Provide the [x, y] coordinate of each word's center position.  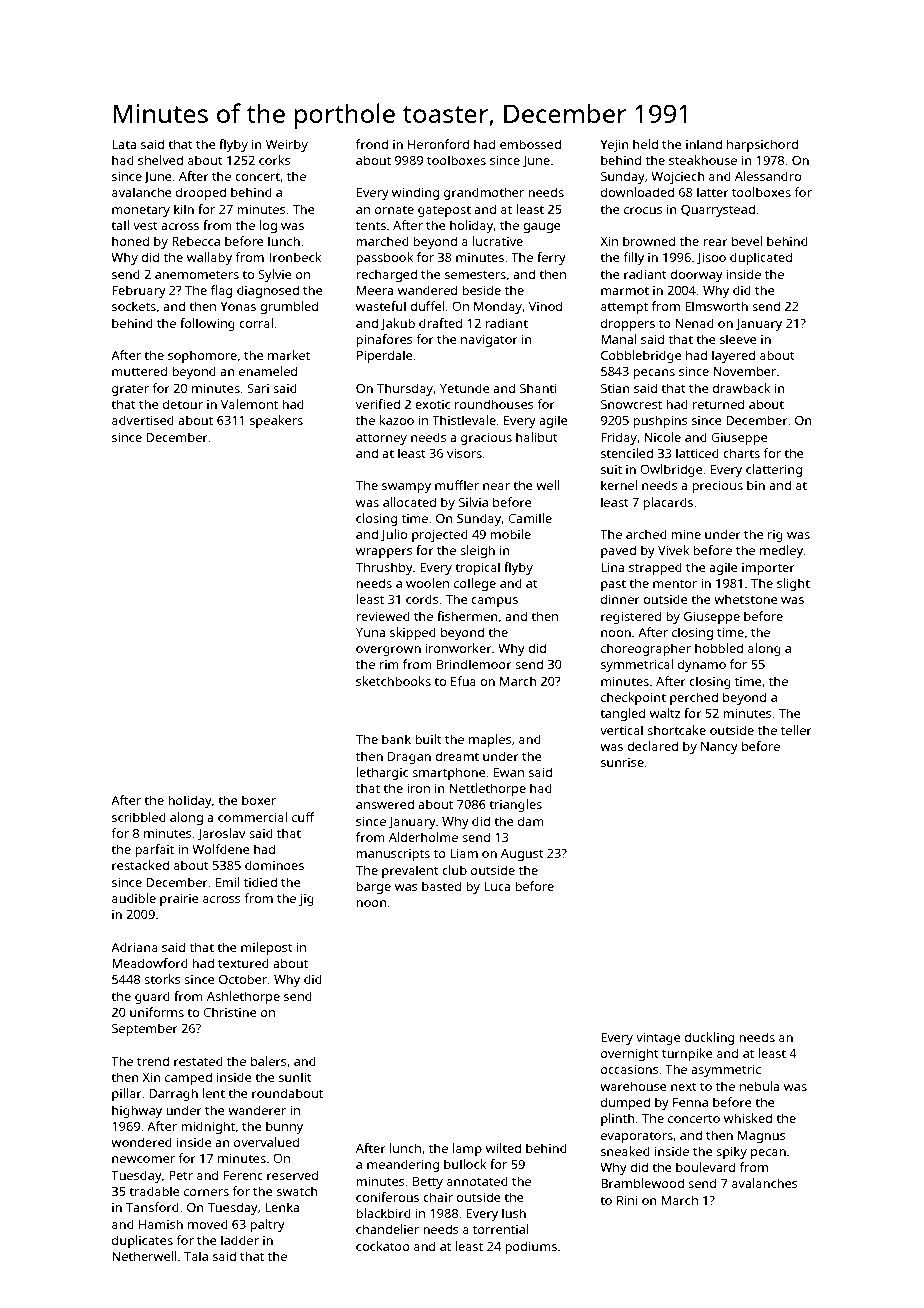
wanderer [257, 1110]
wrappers [384, 553]
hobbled [719, 648]
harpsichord [762, 145]
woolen [427, 583]
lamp [467, 1149]
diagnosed [268, 291]
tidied [260, 882]
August [522, 855]
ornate [394, 210]
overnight [630, 1054]
